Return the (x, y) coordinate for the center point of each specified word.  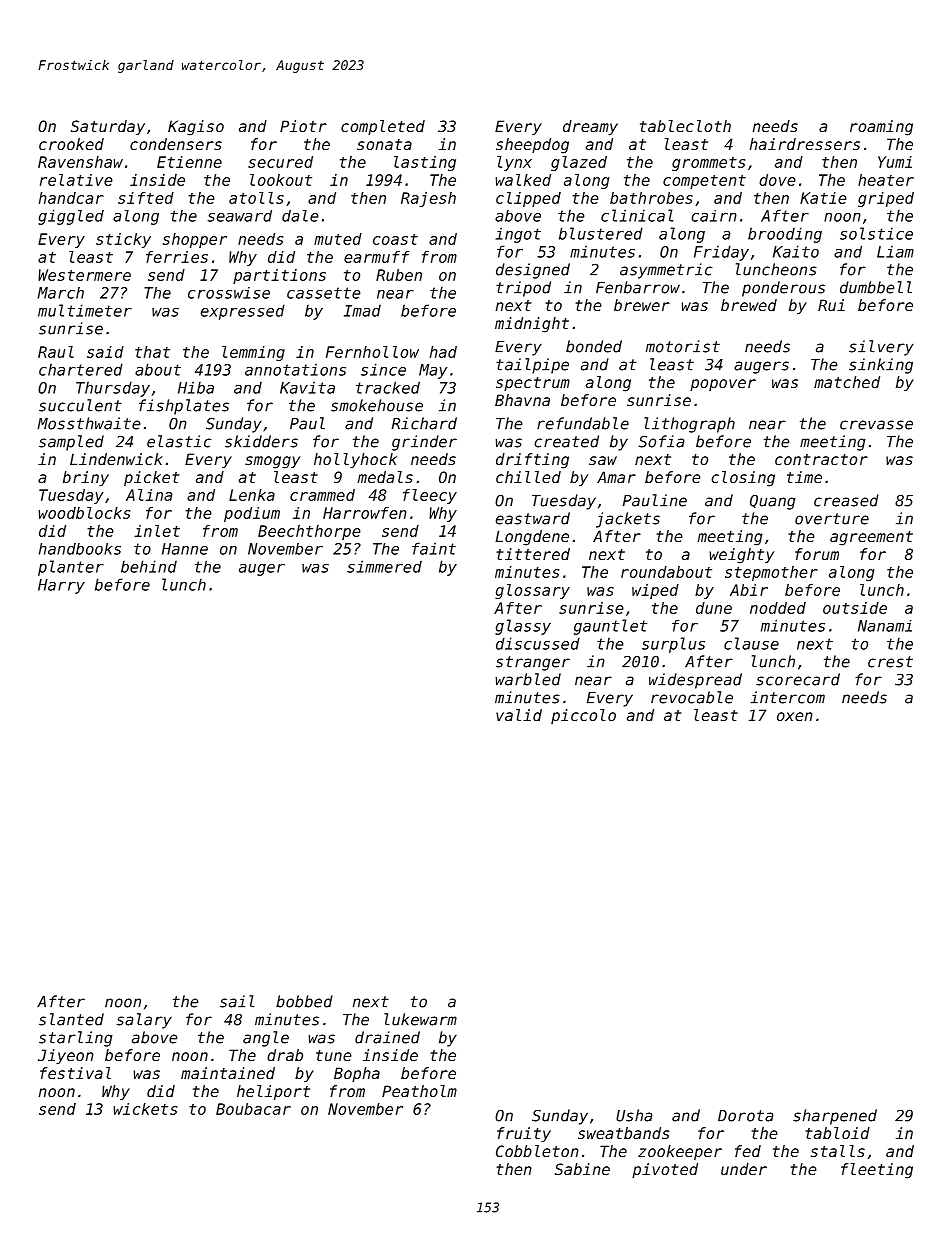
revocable (692, 697)
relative (76, 180)
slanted (71, 1019)
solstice (876, 233)
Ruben (399, 275)
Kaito (796, 251)
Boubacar (253, 1109)
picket (152, 478)
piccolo (583, 716)
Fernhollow (372, 352)
